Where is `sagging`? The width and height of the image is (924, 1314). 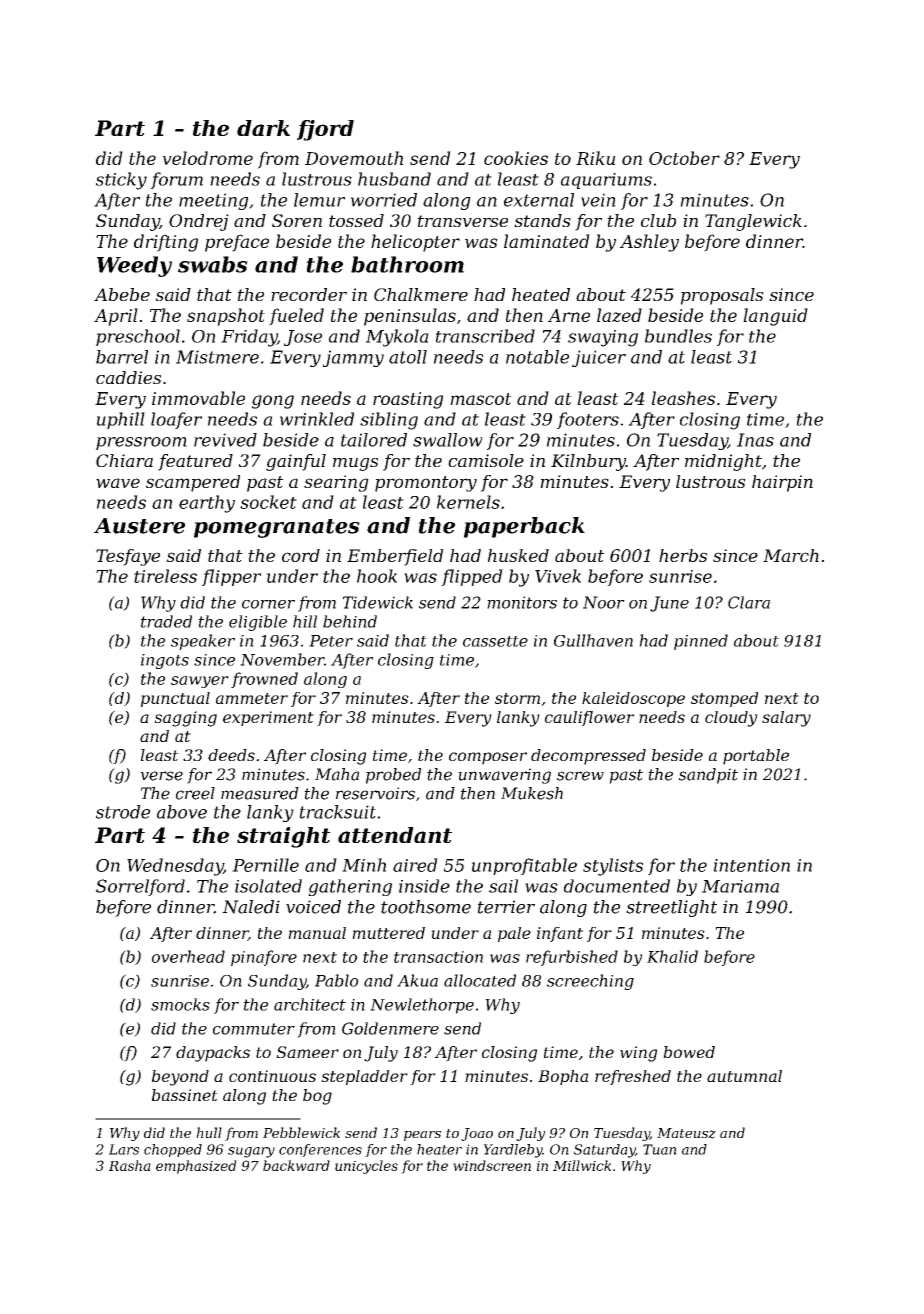
sagging is located at coordinates (185, 719).
